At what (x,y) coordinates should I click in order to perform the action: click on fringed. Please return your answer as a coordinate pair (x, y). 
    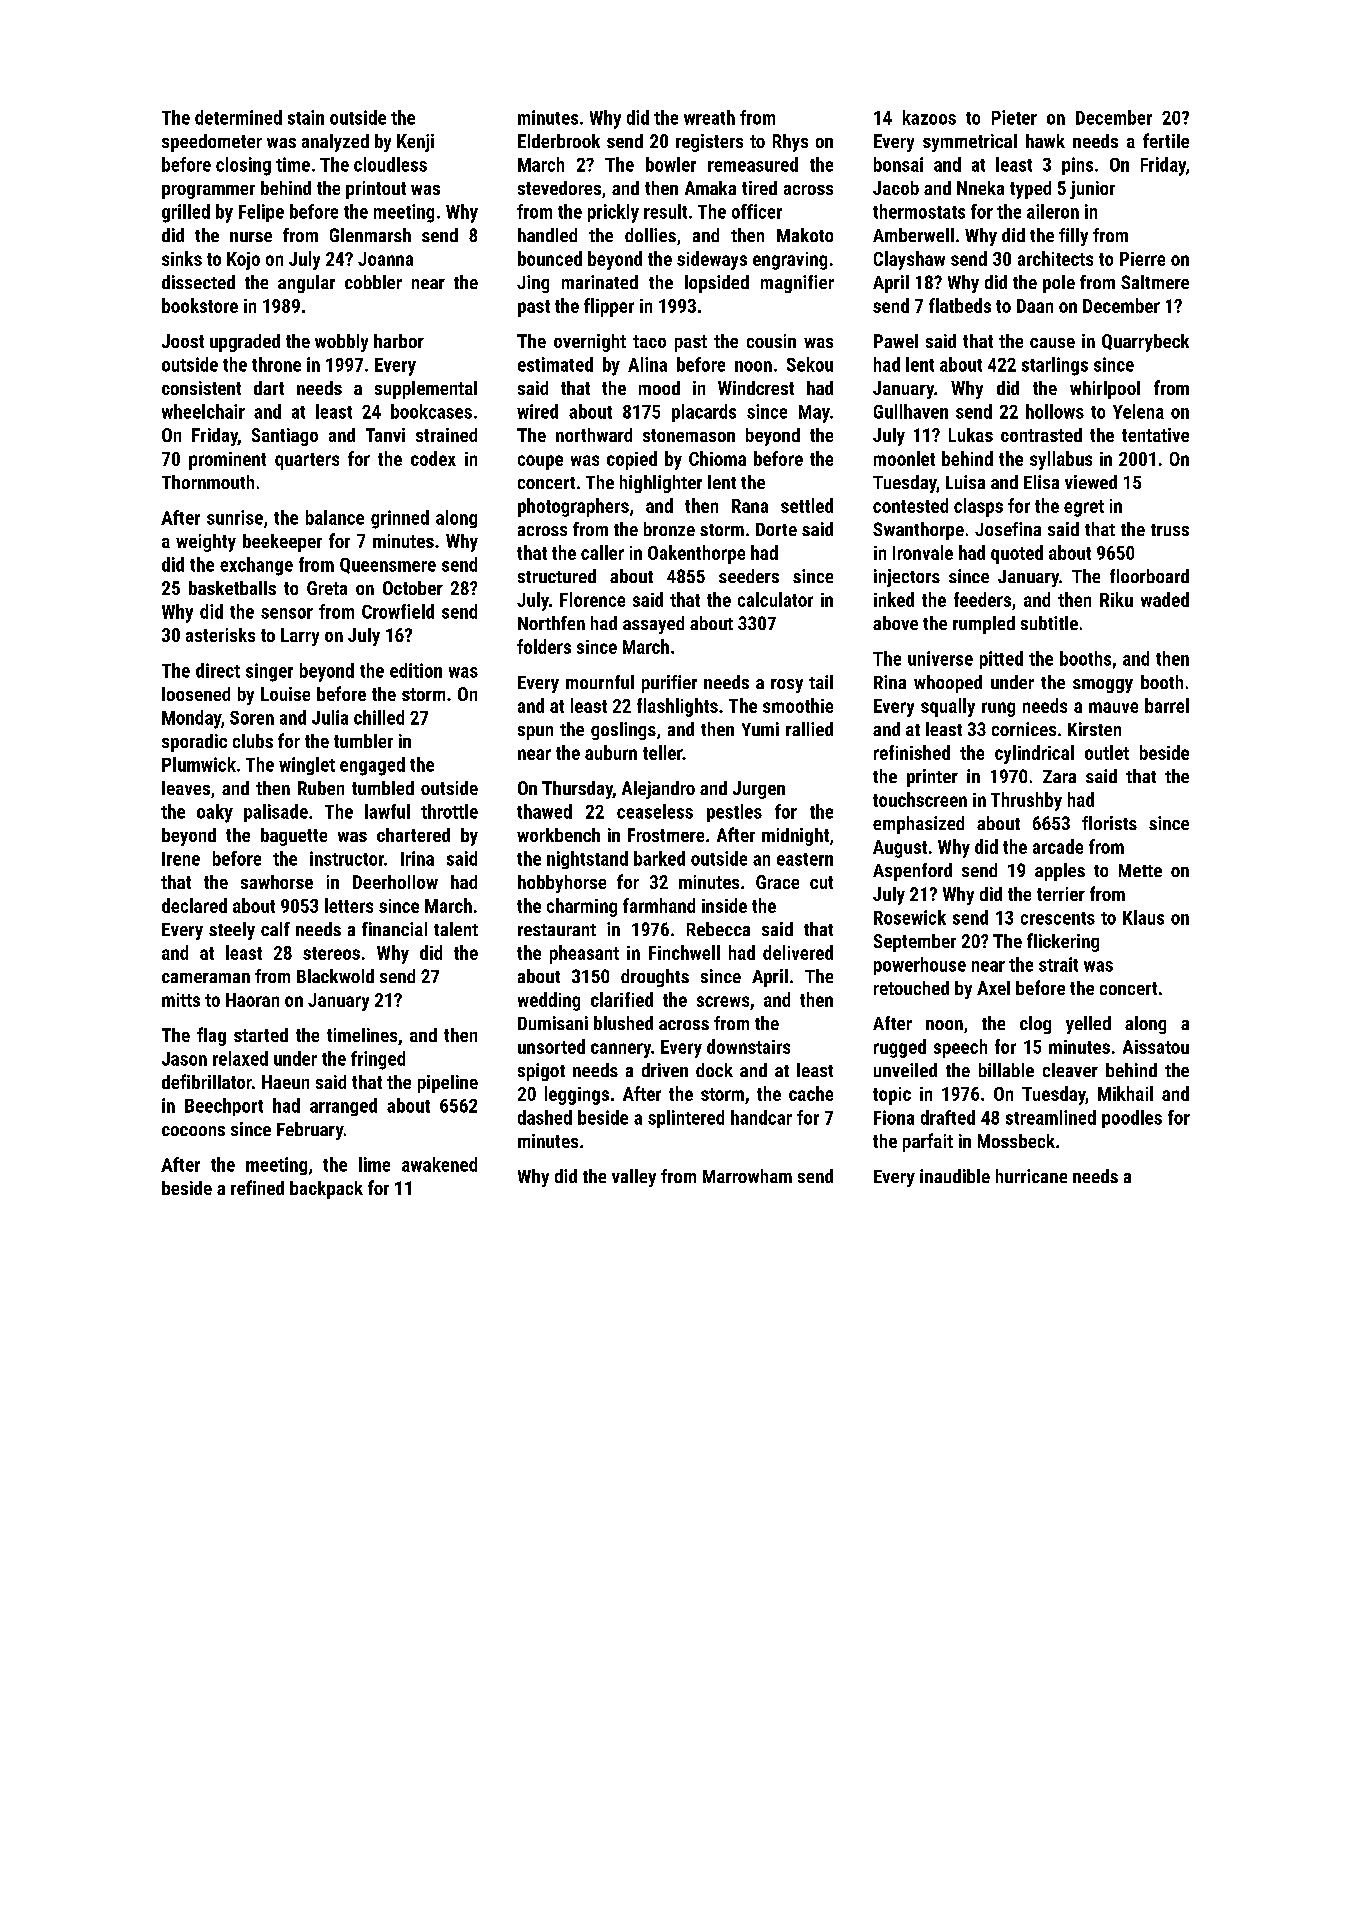
    Looking at the image, I should click on (378, 1060).
